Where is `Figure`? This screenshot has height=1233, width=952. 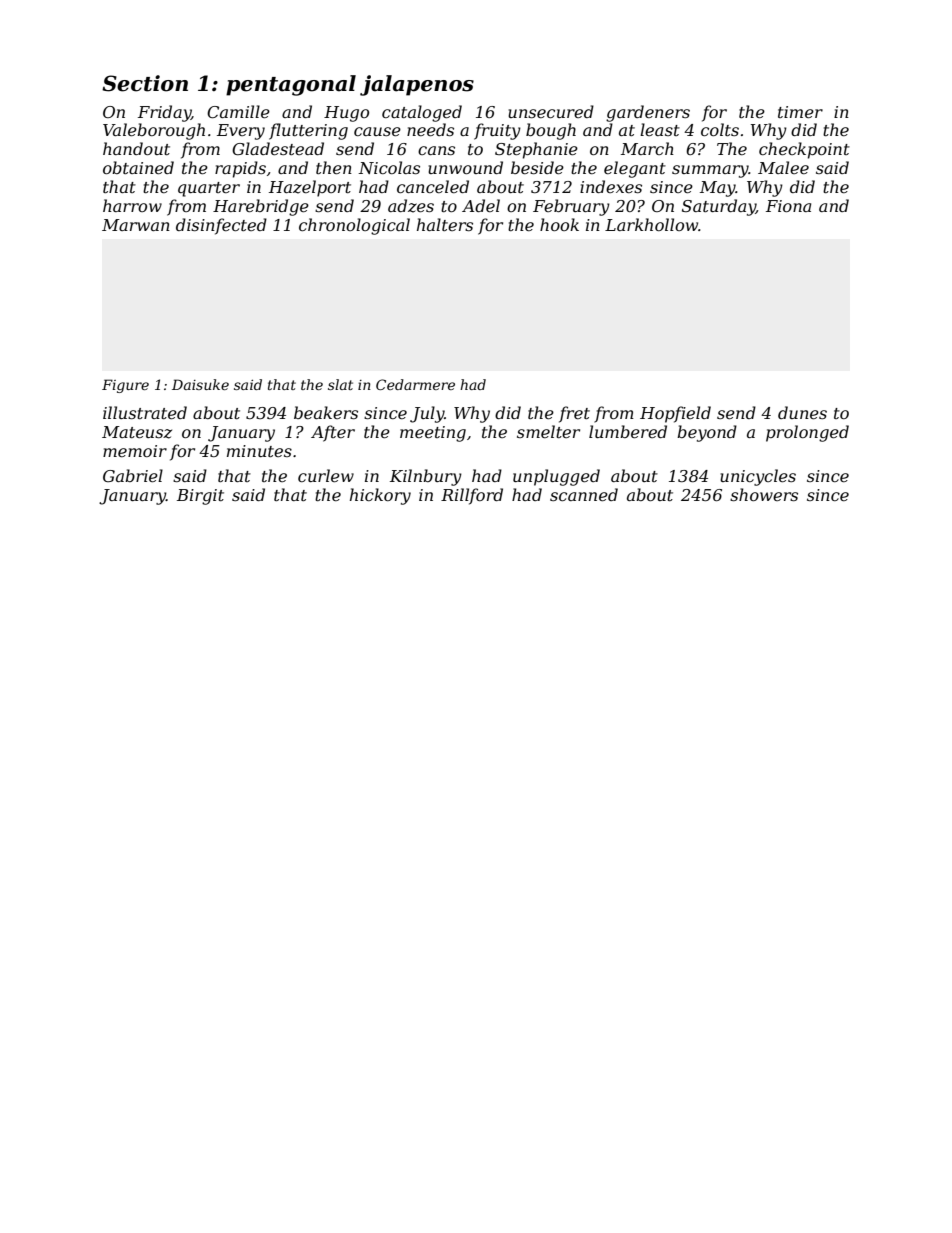
Figure is located at coordinates (125, 386).
